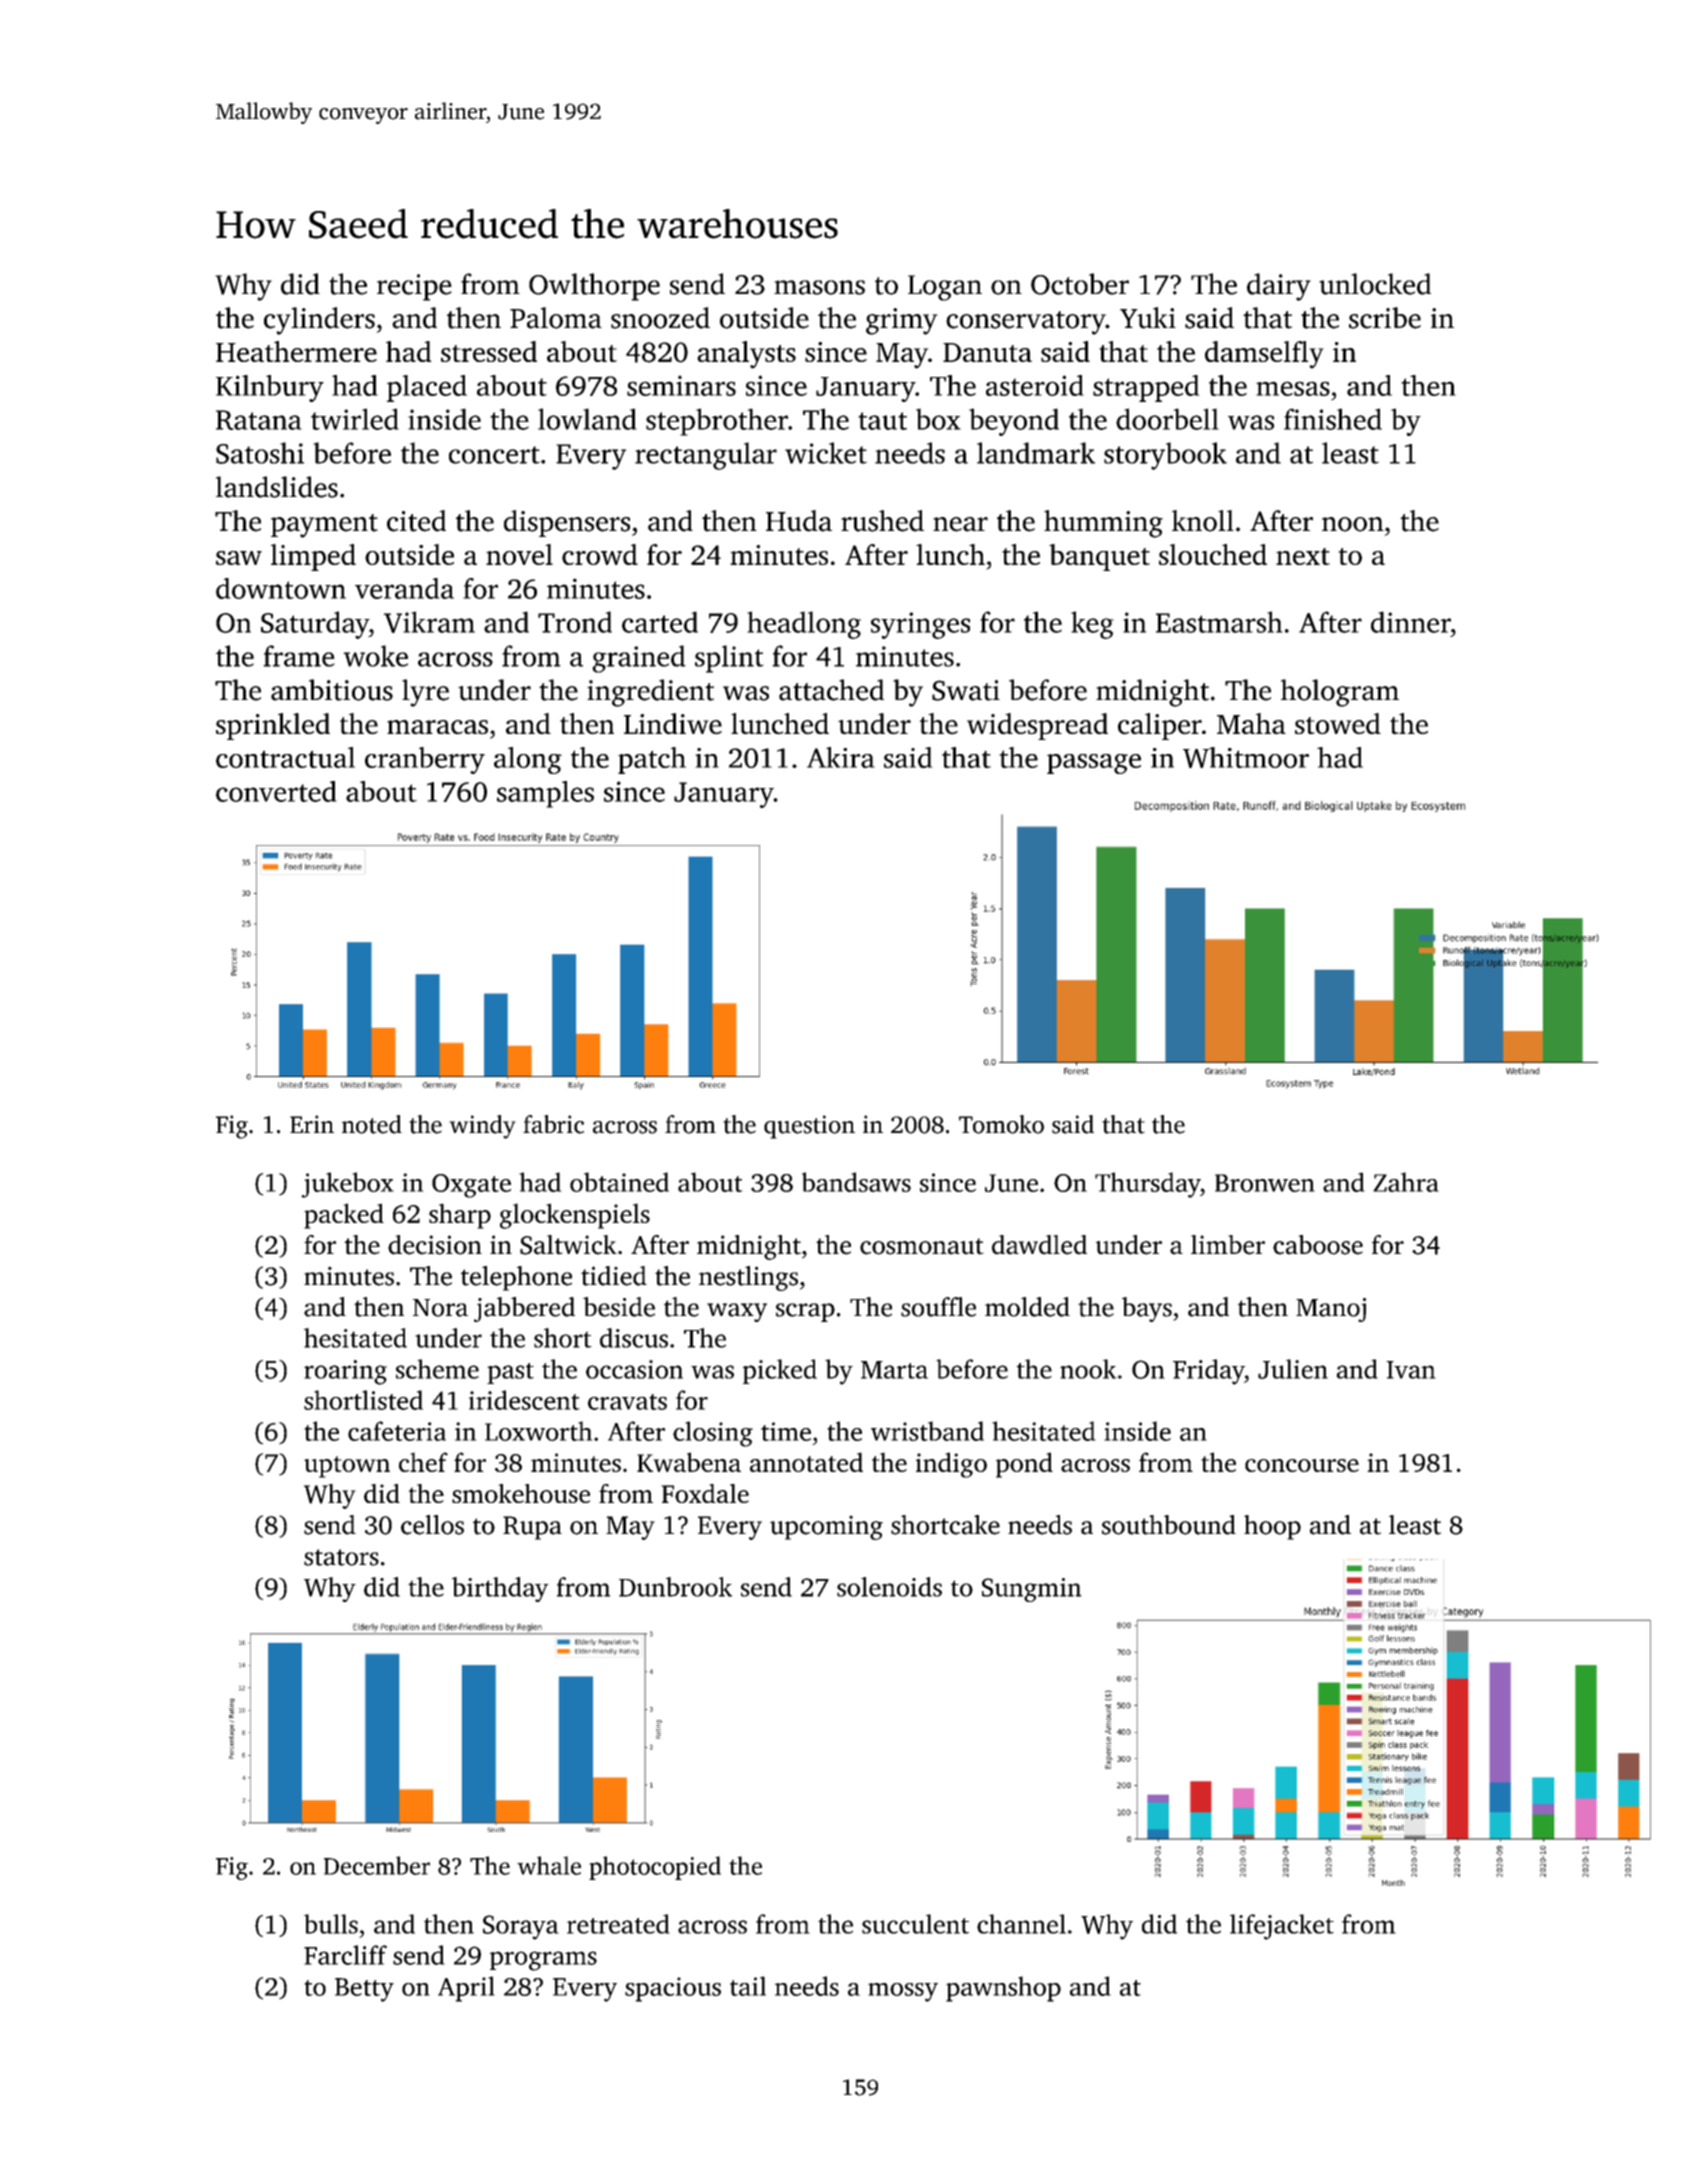  What do you see at coordinates (1406, 1182) in the document?
I see `Zahra` at bounding box center [1406, 1182].
